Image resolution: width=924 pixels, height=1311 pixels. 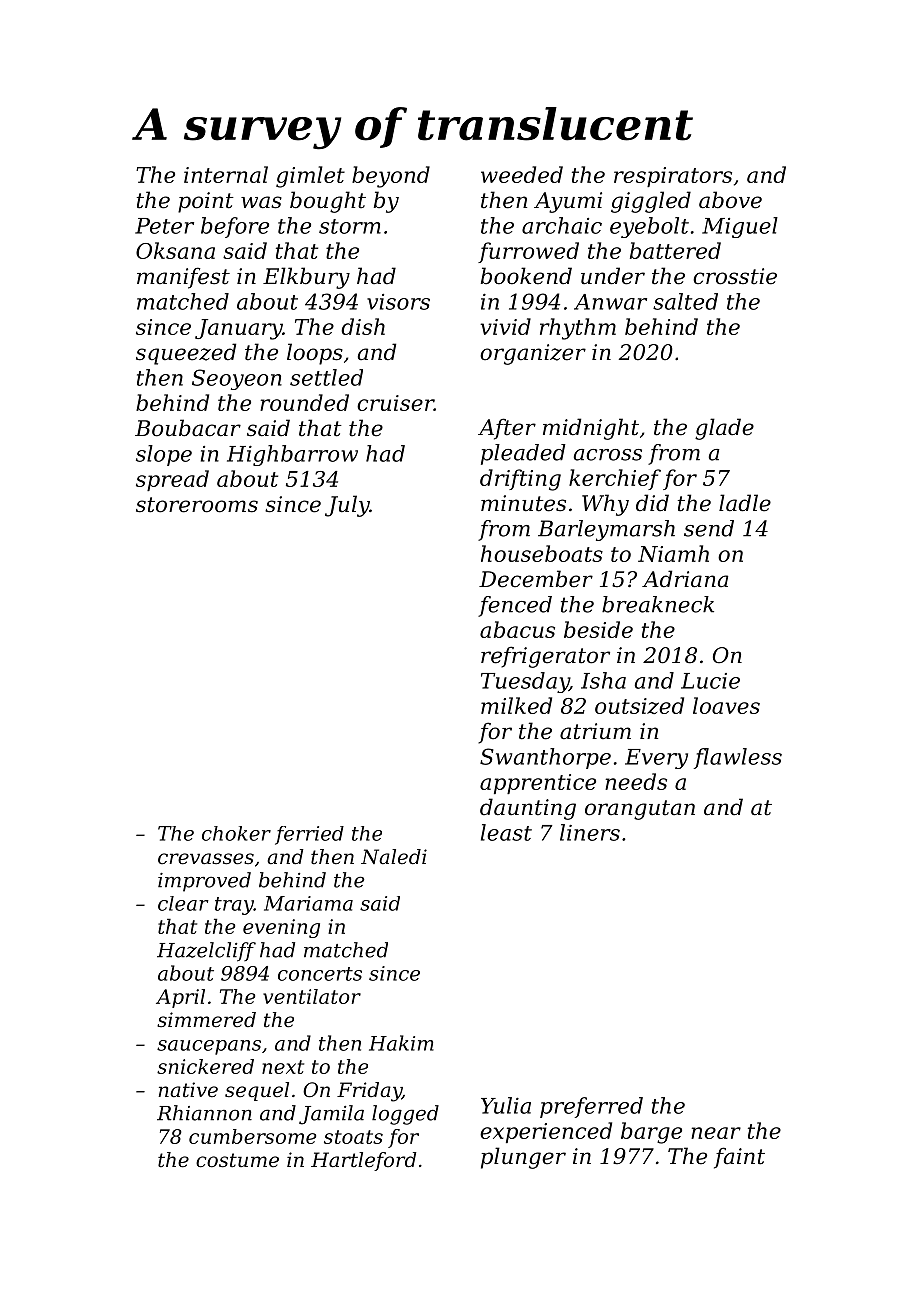 I want to click on minutes, so click(x=523, y=503).
